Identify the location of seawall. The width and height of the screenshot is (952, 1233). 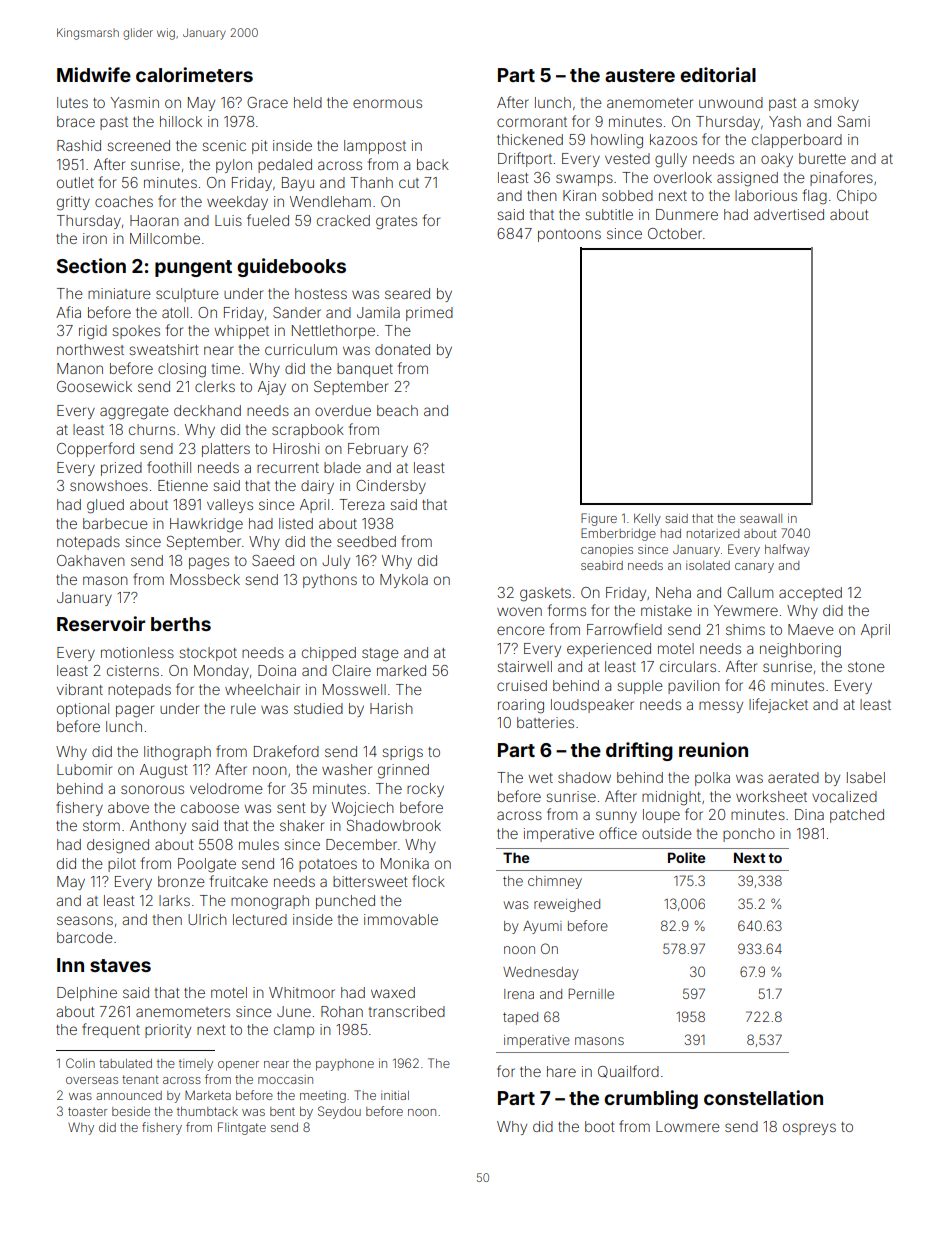
(761, 518).
